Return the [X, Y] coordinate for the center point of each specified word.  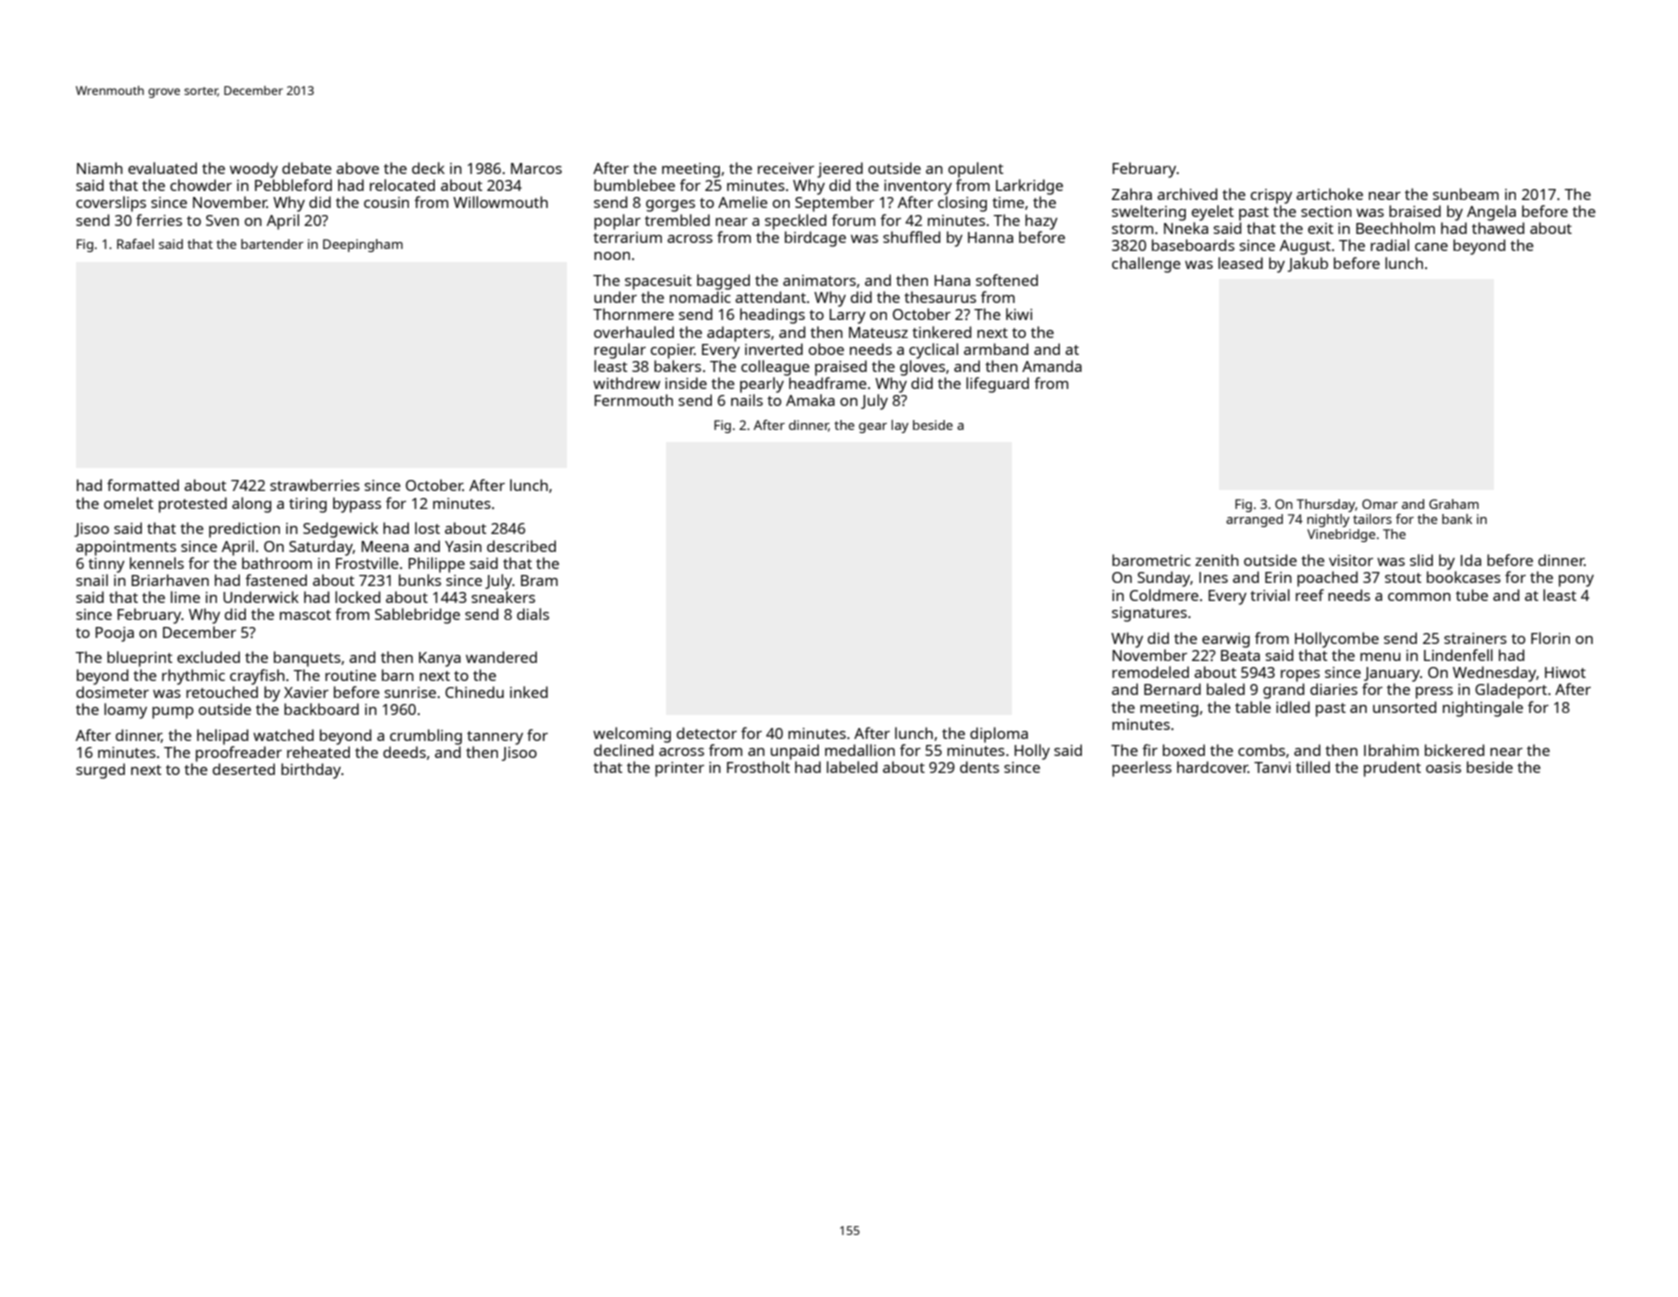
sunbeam [1466, 194]
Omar [1380, 504]
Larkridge [1029, 187]
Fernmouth [633, 400]
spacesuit [658, 282]
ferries [159, 220]
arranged [1254, 520]
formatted [143, 485]
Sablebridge [417, 616]
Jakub [1308, 264]
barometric [1151, 560]
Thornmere [633, 314]
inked [529, 692]
